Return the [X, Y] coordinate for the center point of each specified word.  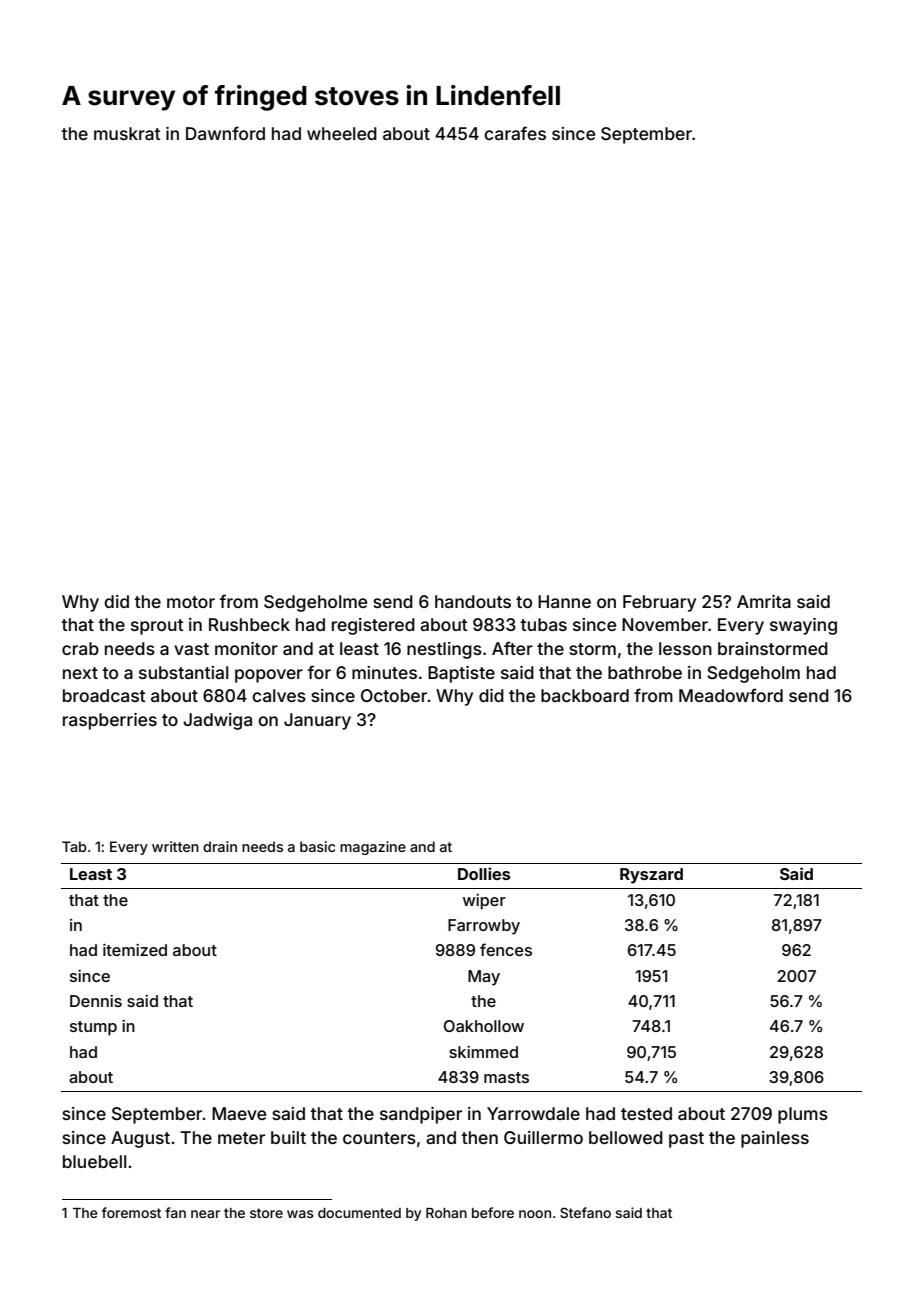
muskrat [127, 133]
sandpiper [421, 1115]
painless [775, 1139]
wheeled [342, 133]
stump [93, 1028]
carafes [515, 133]
